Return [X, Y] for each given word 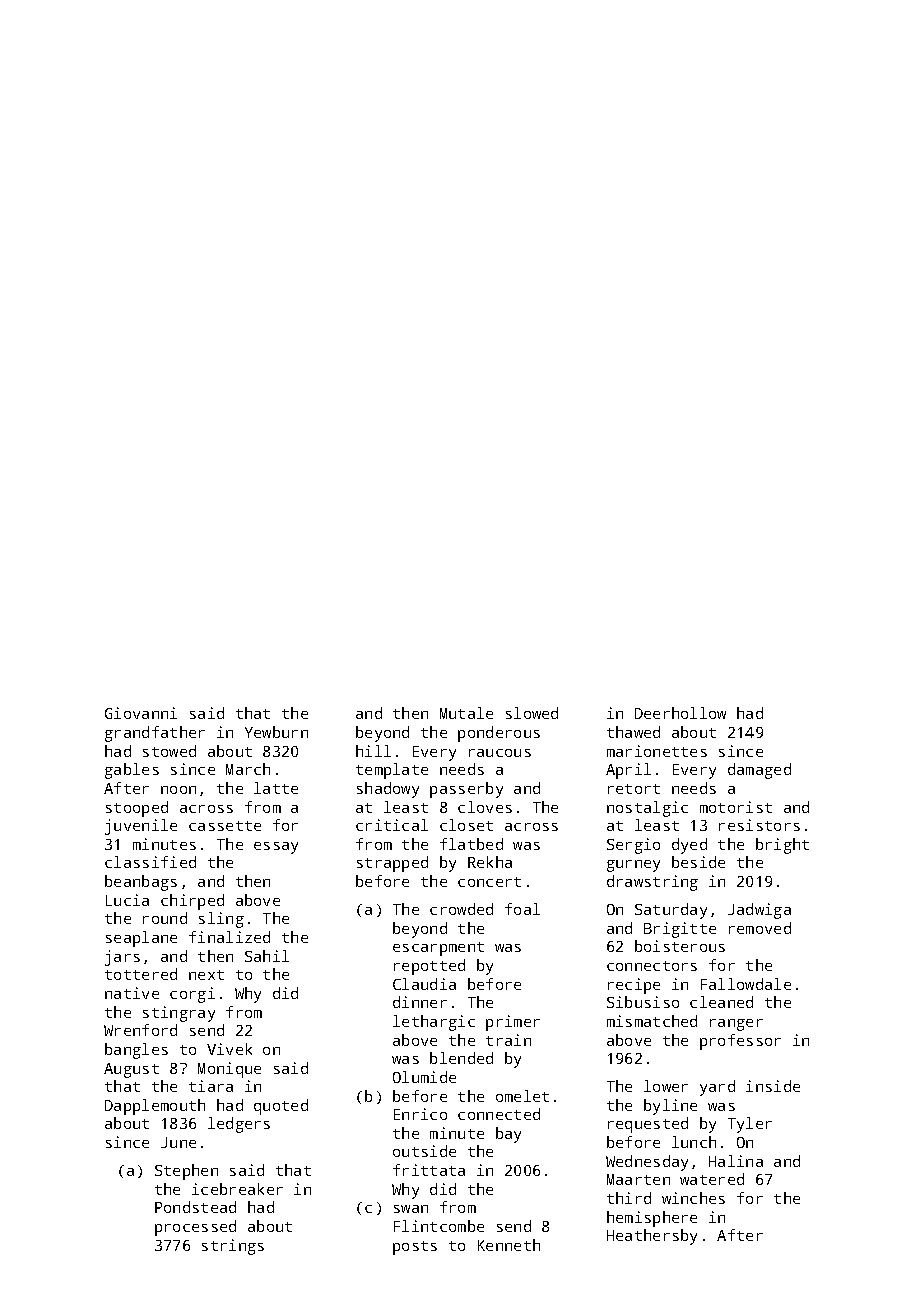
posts [415, 1248]
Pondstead [195, 1207]
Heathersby [652, 1237]
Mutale [466, 713]
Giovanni [141, 713]
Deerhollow [680, 713]
